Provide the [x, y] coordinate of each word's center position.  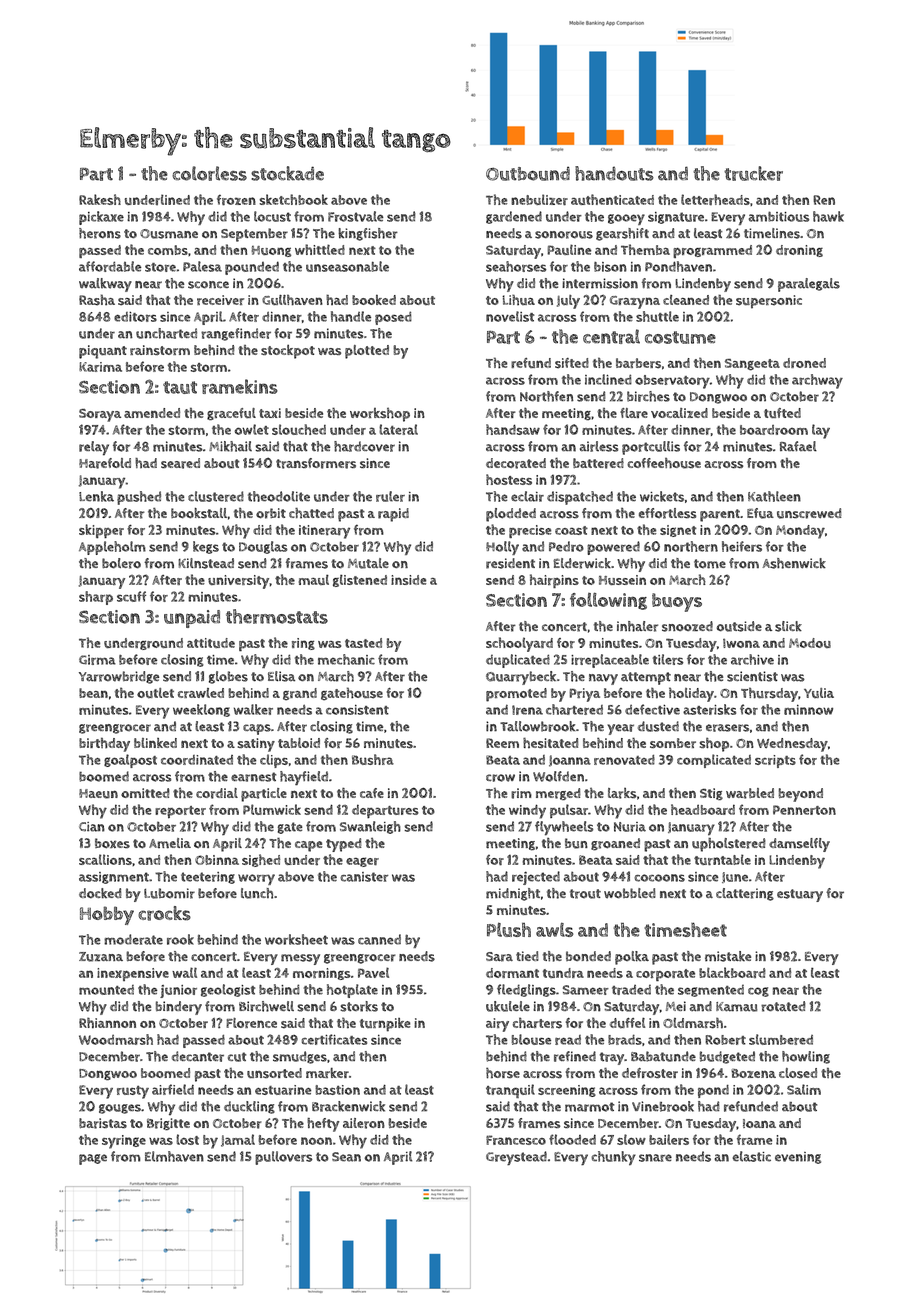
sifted [572, 363]
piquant [103, 352]
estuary [800, 895]
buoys [677, 602]
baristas [103, 1123]
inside [408, 580]
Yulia [819, 693]
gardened [514, 217]
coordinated [197, 760]
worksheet [296, 939]
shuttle [657, 316]
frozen [236, 200]
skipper [101, 531]
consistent [357, 710]
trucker [753, 173]
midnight [513, 894]
